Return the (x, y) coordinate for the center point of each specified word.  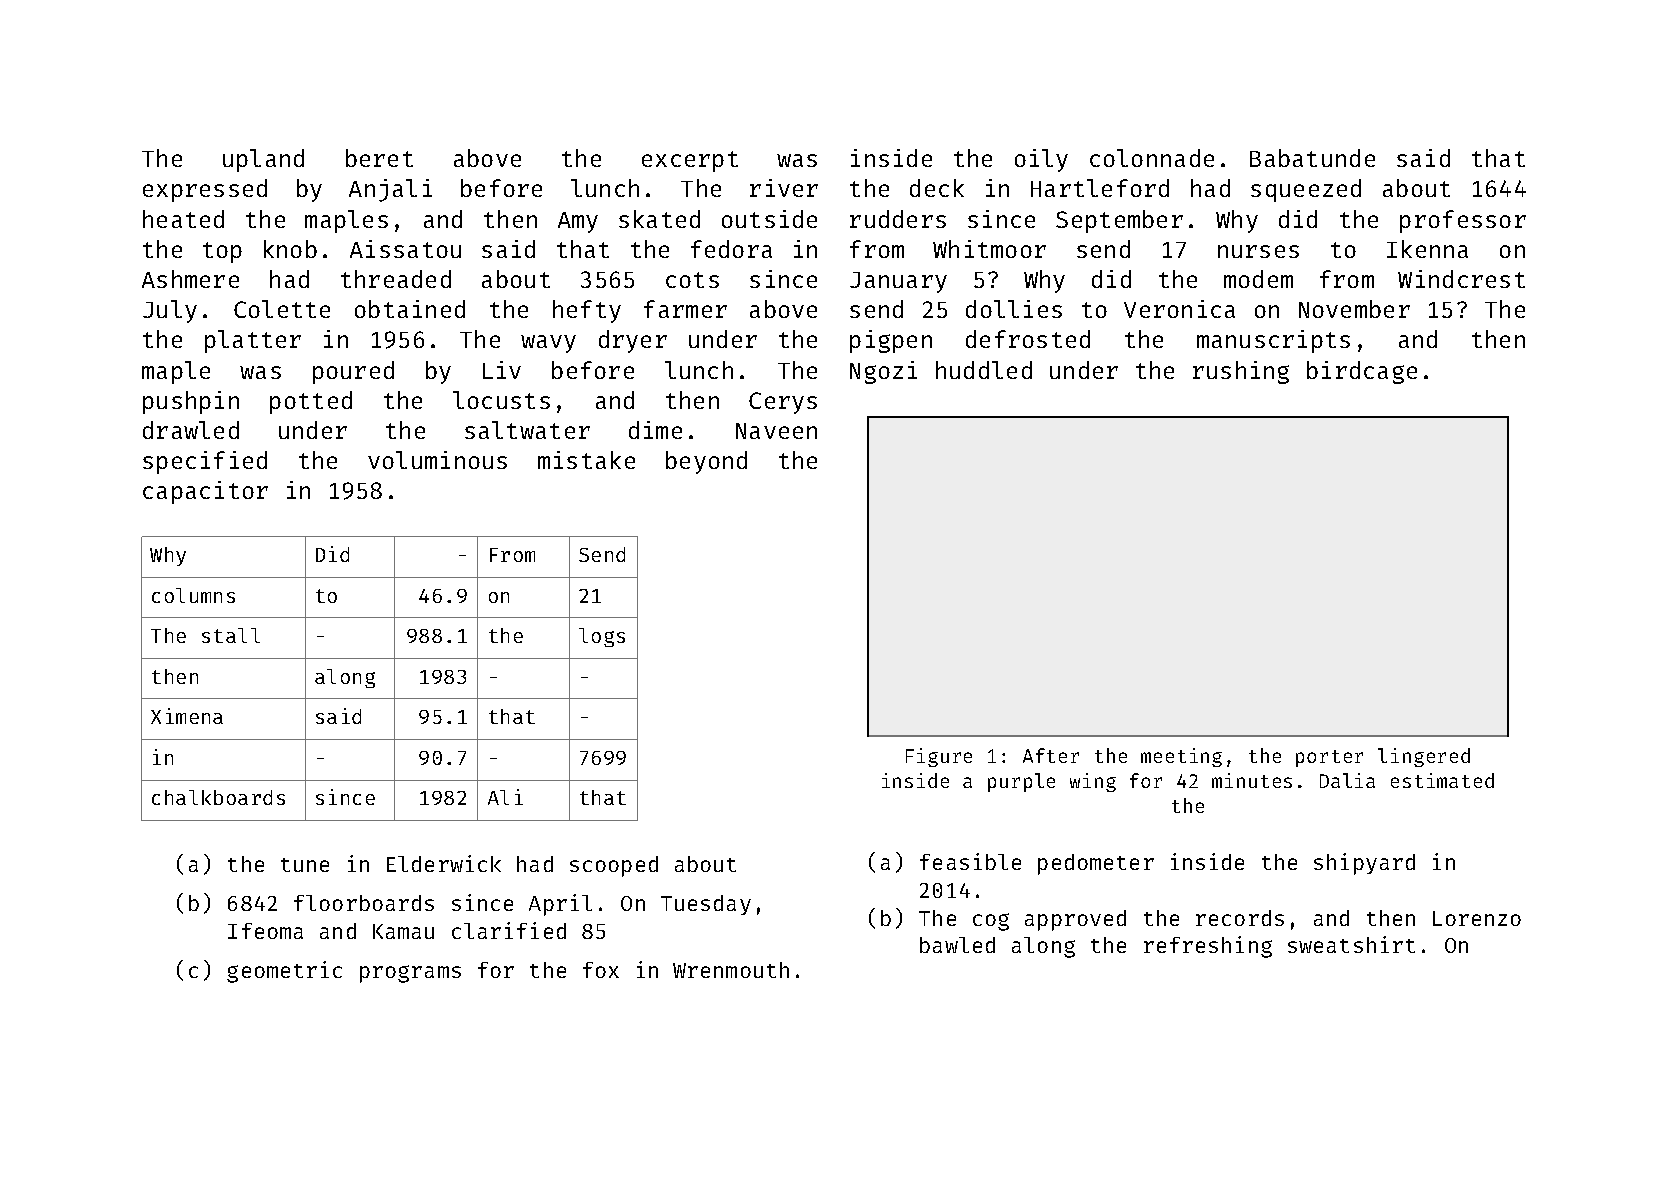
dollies (1014, 309)
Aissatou (405, 249)
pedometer (1096, 864)
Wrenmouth (731, 970)
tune (305, 865)
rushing (1241, 372)
